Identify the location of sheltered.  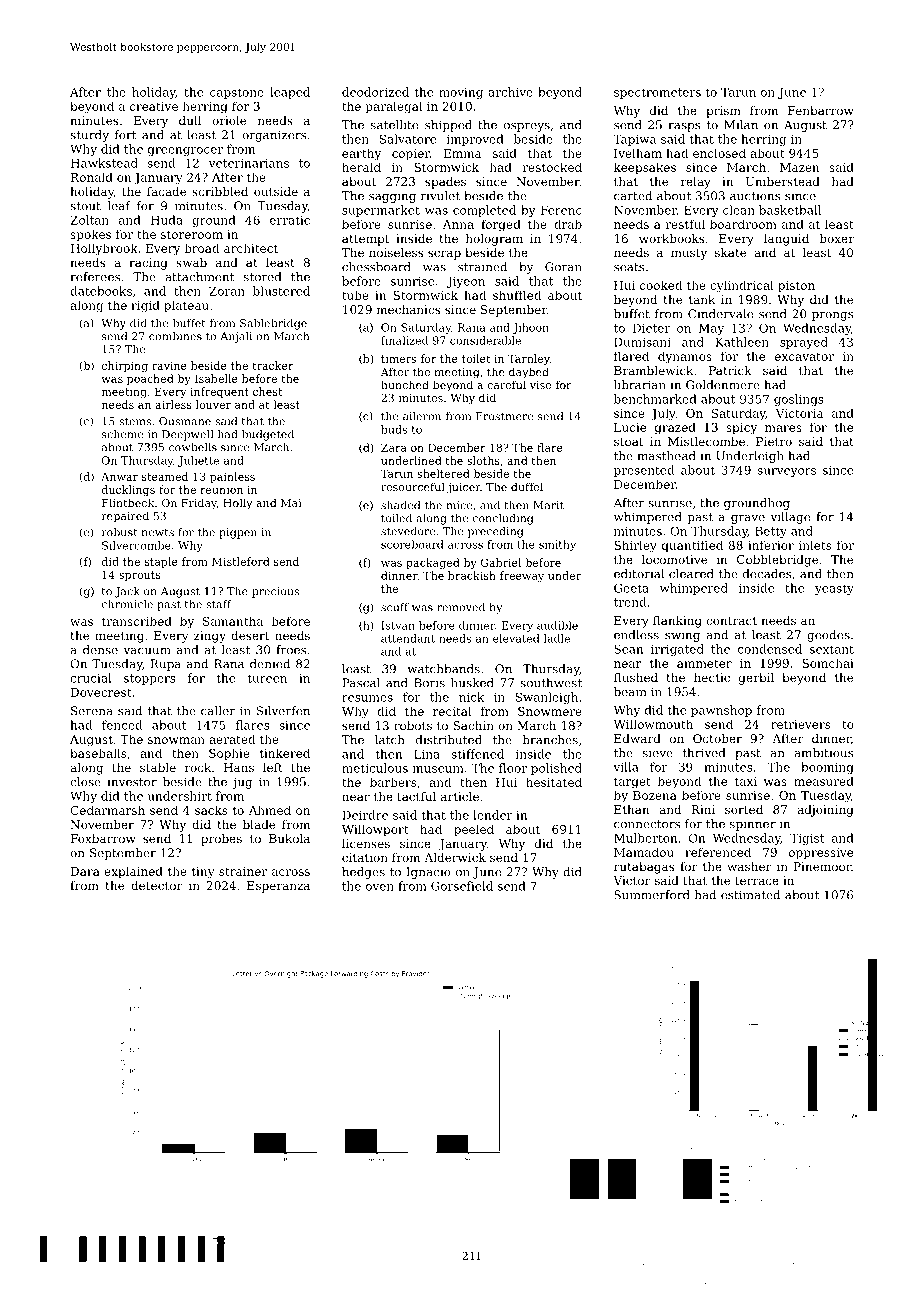
(443, 473).
